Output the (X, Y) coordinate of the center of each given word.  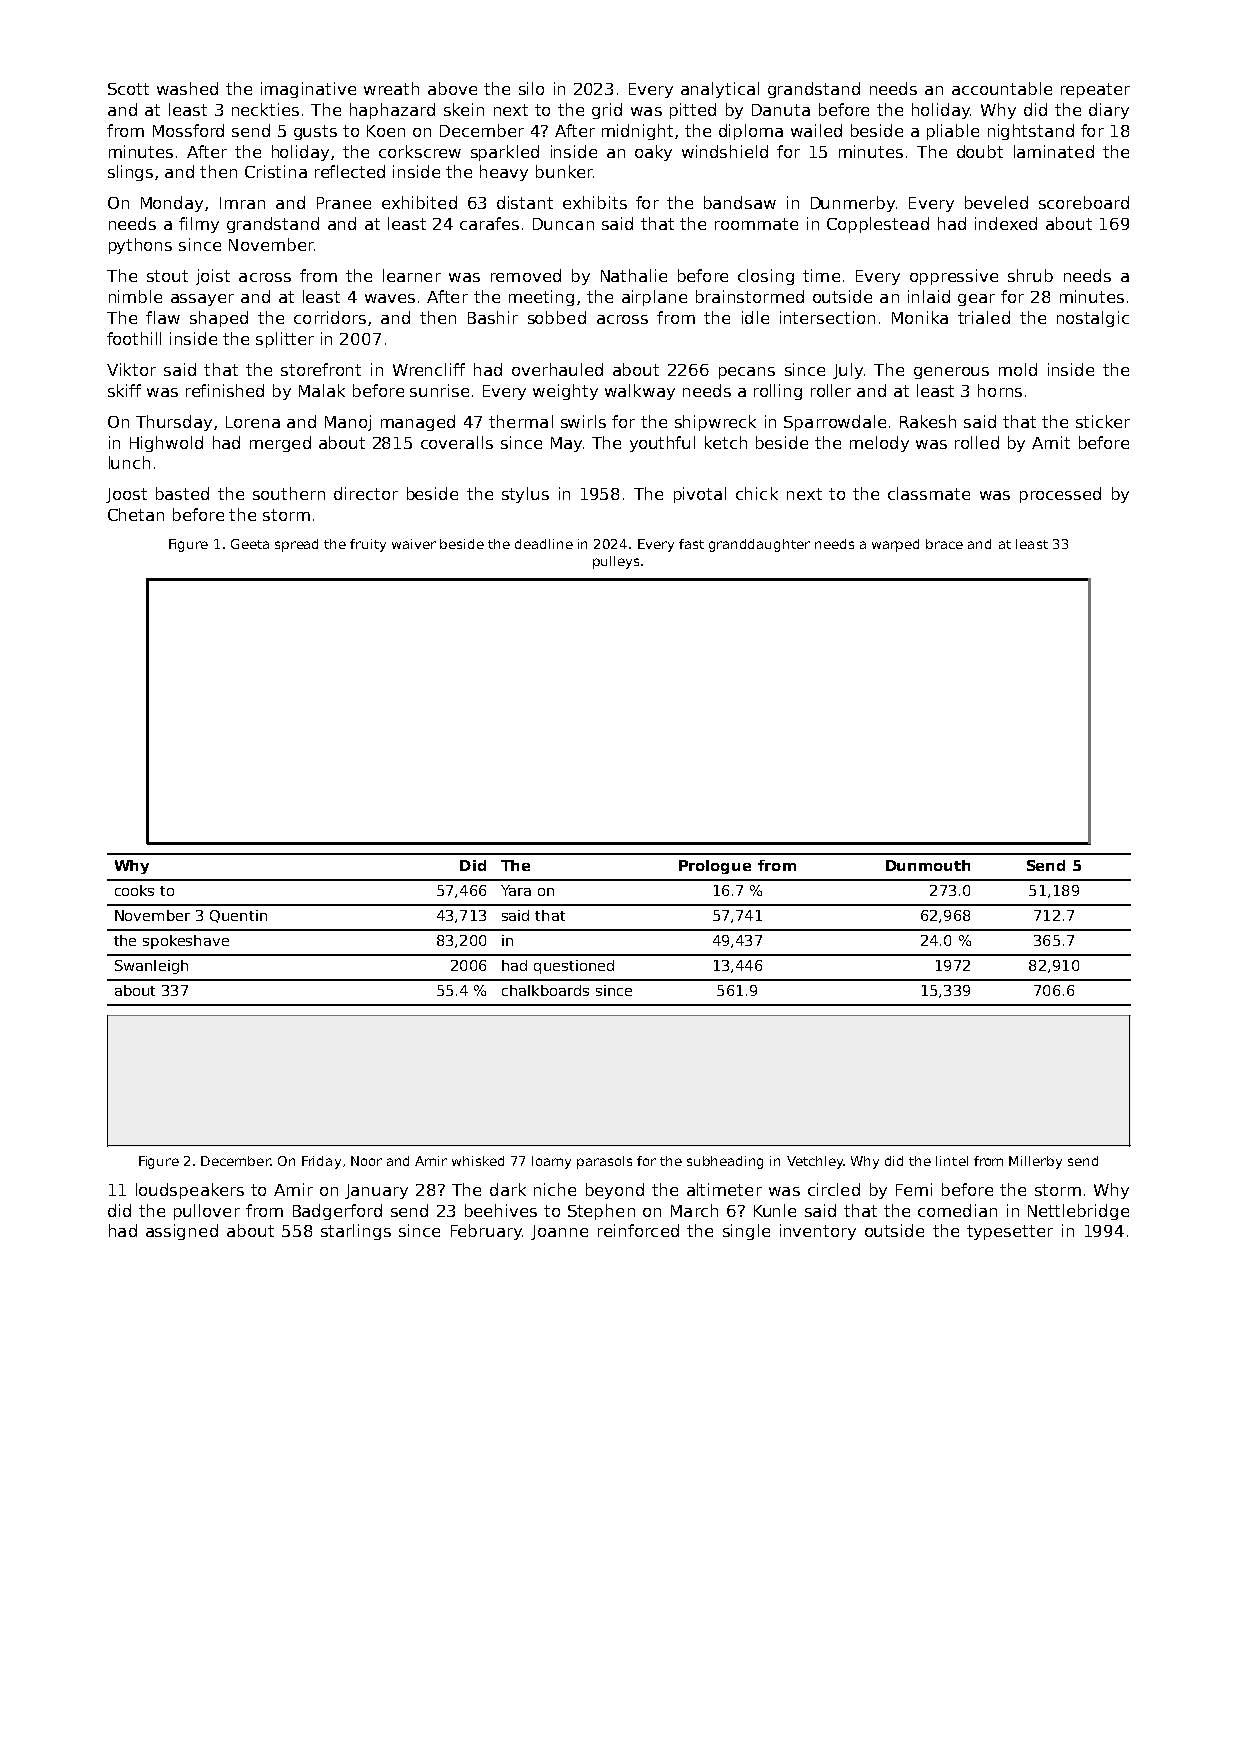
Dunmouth (928, 865)
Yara (516, 890)
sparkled (505, 153)
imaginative (308, 90)
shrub (1030, 275)
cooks (134, 890)
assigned (182, 1232)
